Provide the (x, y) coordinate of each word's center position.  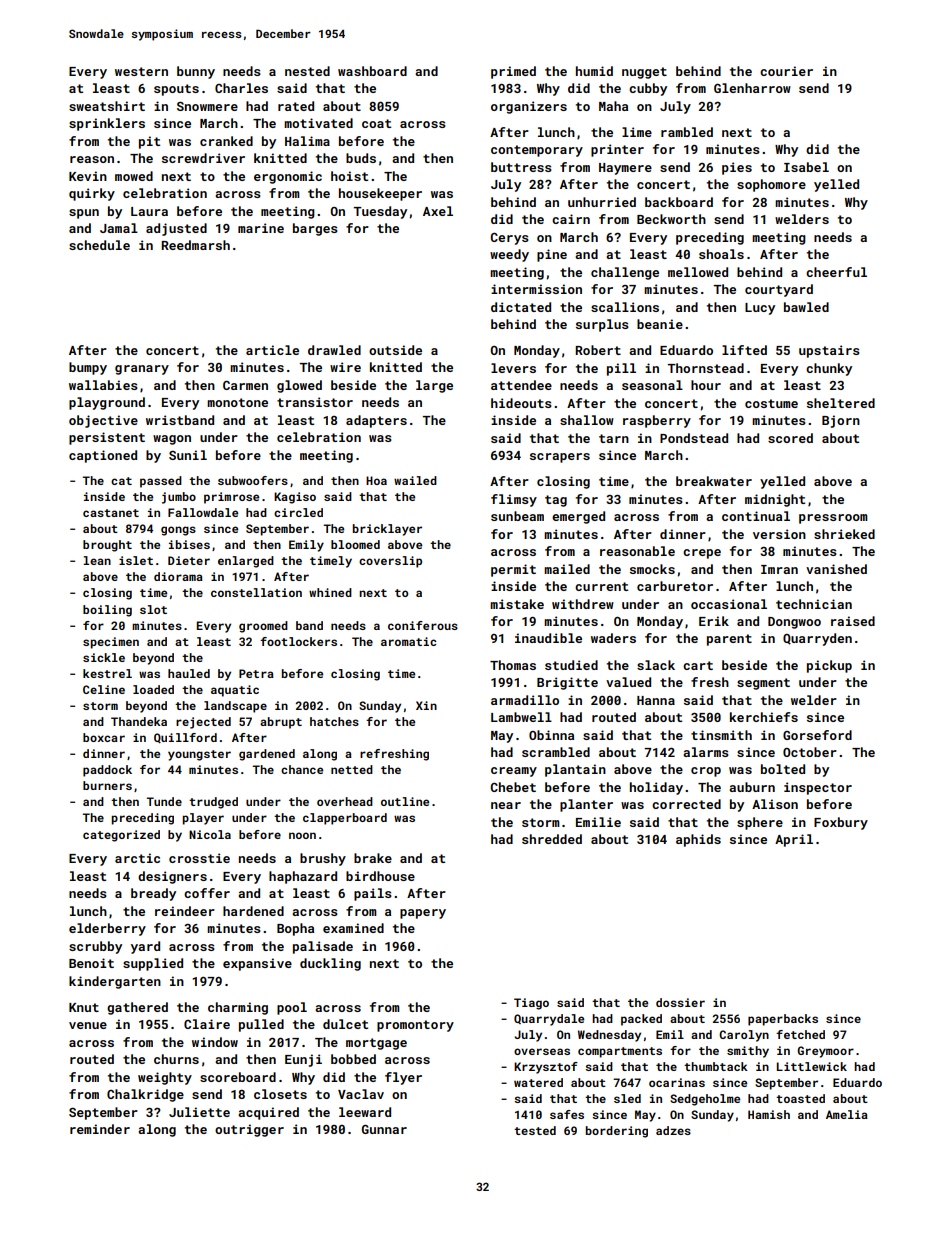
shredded (552, 839)
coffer (207, 893)
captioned (103, 456)
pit (149, 142)
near (506, 805)
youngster (199, 755)
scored (790, 438)
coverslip (390, 562)
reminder (100, 1129)
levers (513, 368)
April (794, 840)
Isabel (806, 167)
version (779, 534)
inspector (818, 788)
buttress (521, 167)
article (272, 350)
